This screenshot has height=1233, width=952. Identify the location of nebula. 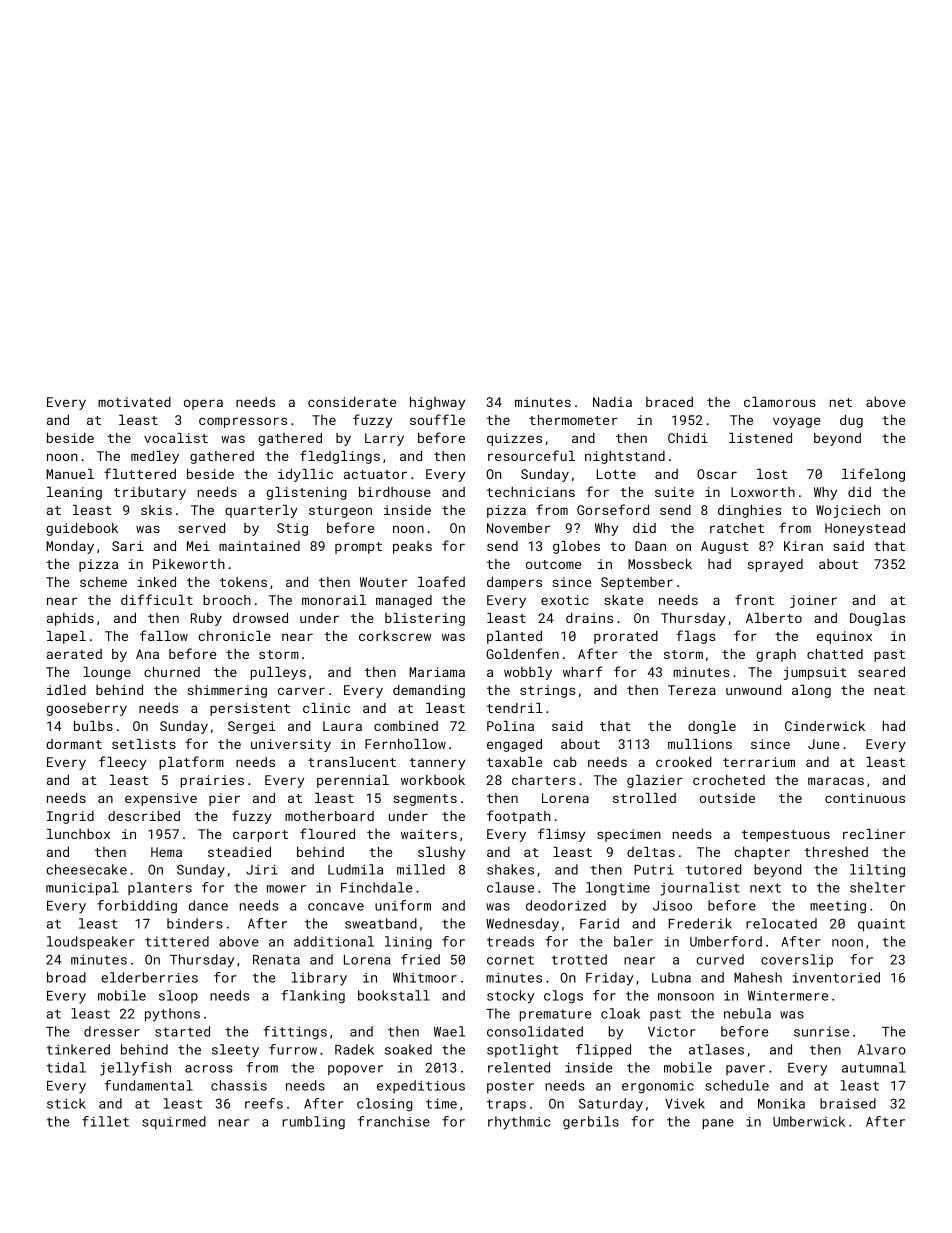
(747, 1013).
